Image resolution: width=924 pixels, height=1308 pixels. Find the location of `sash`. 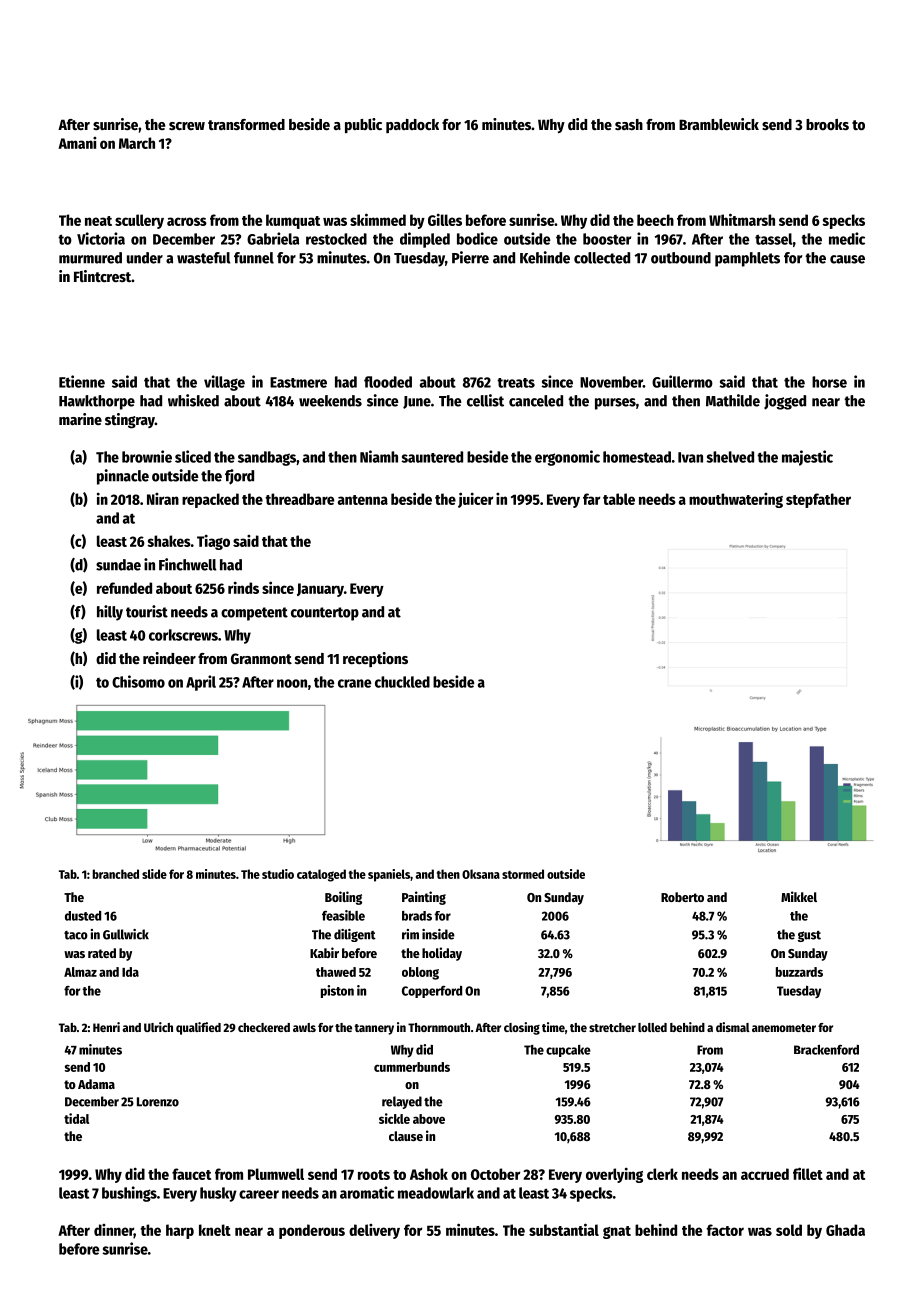

sash is located at coordinates (629, 124).
